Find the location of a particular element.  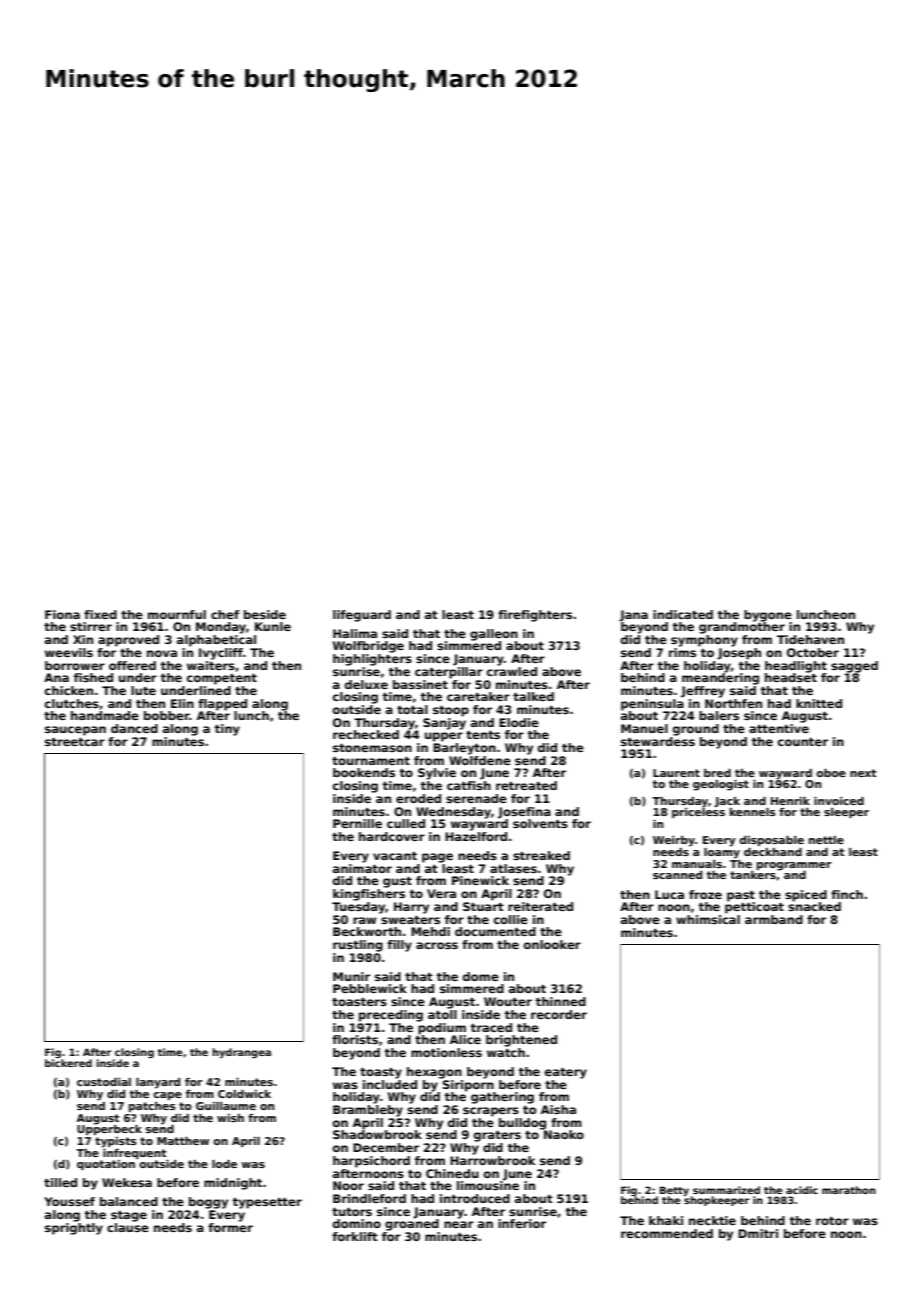

galleon is located at coordinates (494, 635).
